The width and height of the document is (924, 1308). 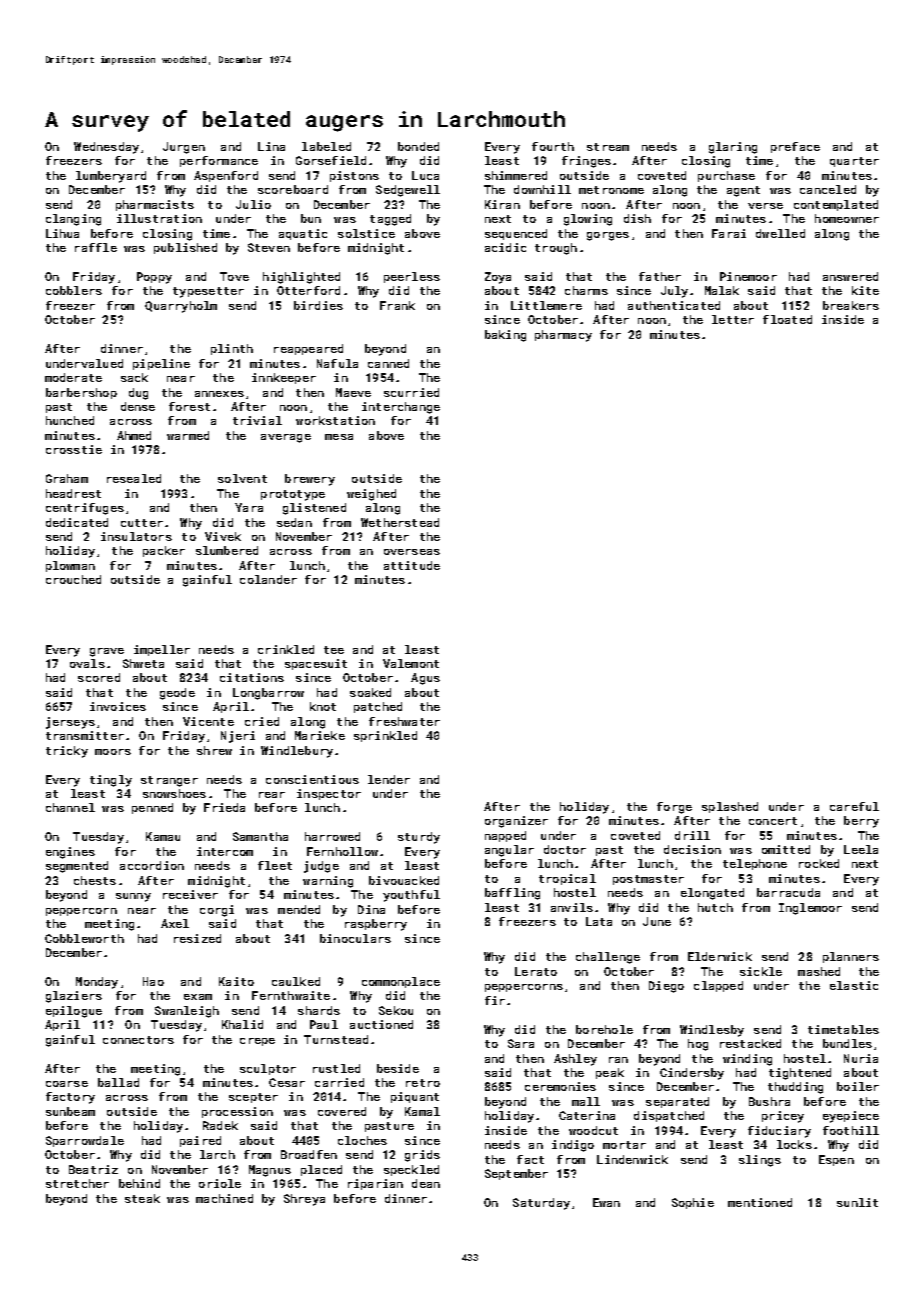 I want to click on splashed, so click(x=730, y=807).
